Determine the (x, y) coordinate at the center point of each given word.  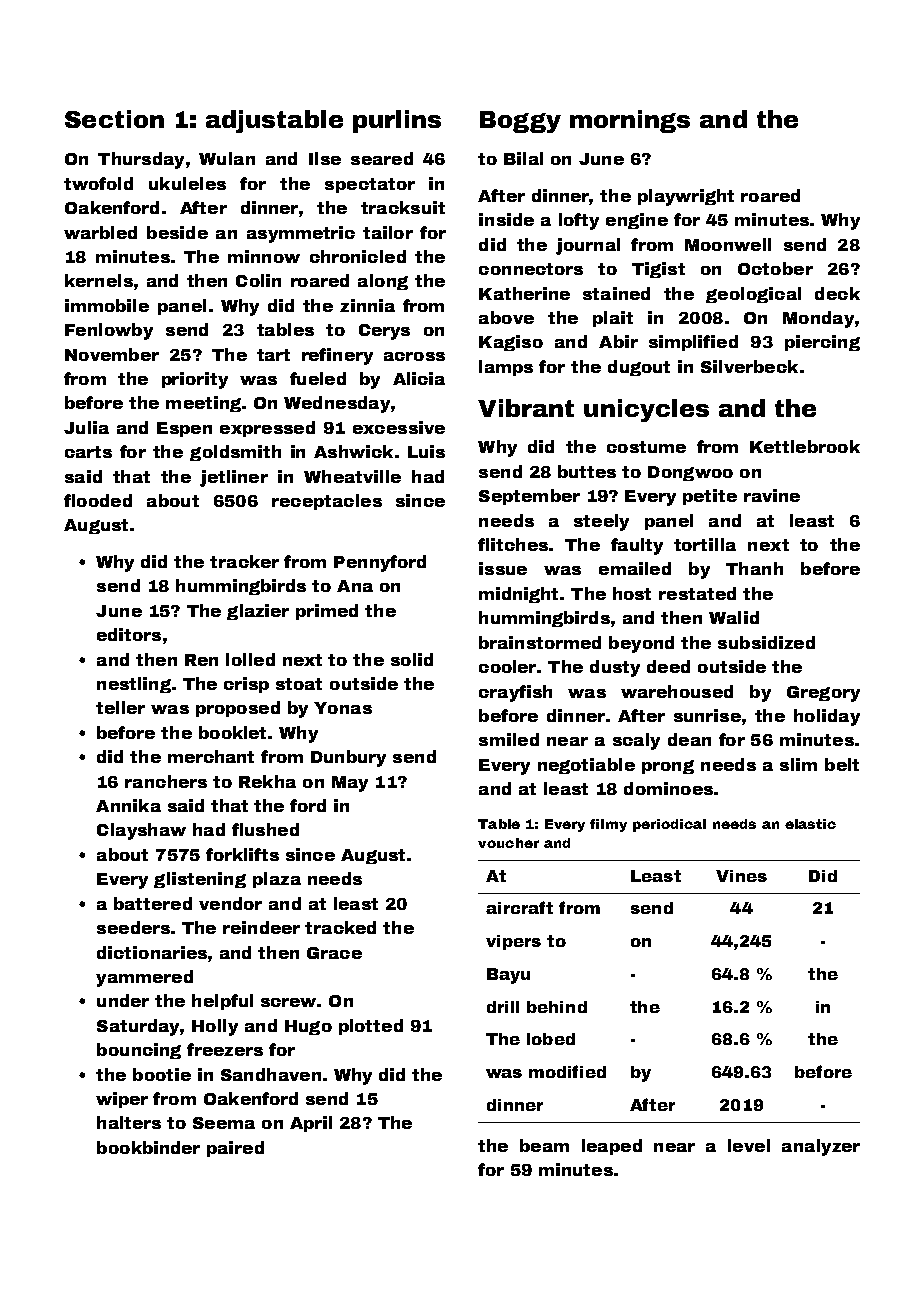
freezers (225, 1049)
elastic (810, 824)
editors (129, 634)
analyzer (821, 1147)
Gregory (823, 694)
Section (114, 119)
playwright (686, 197)
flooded (98, 500)
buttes (587, 471)
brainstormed (540, 642)
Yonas (343, 708)
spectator (370, 185)
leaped (612, 1147)
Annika (128, 805)
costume (646, 447)
